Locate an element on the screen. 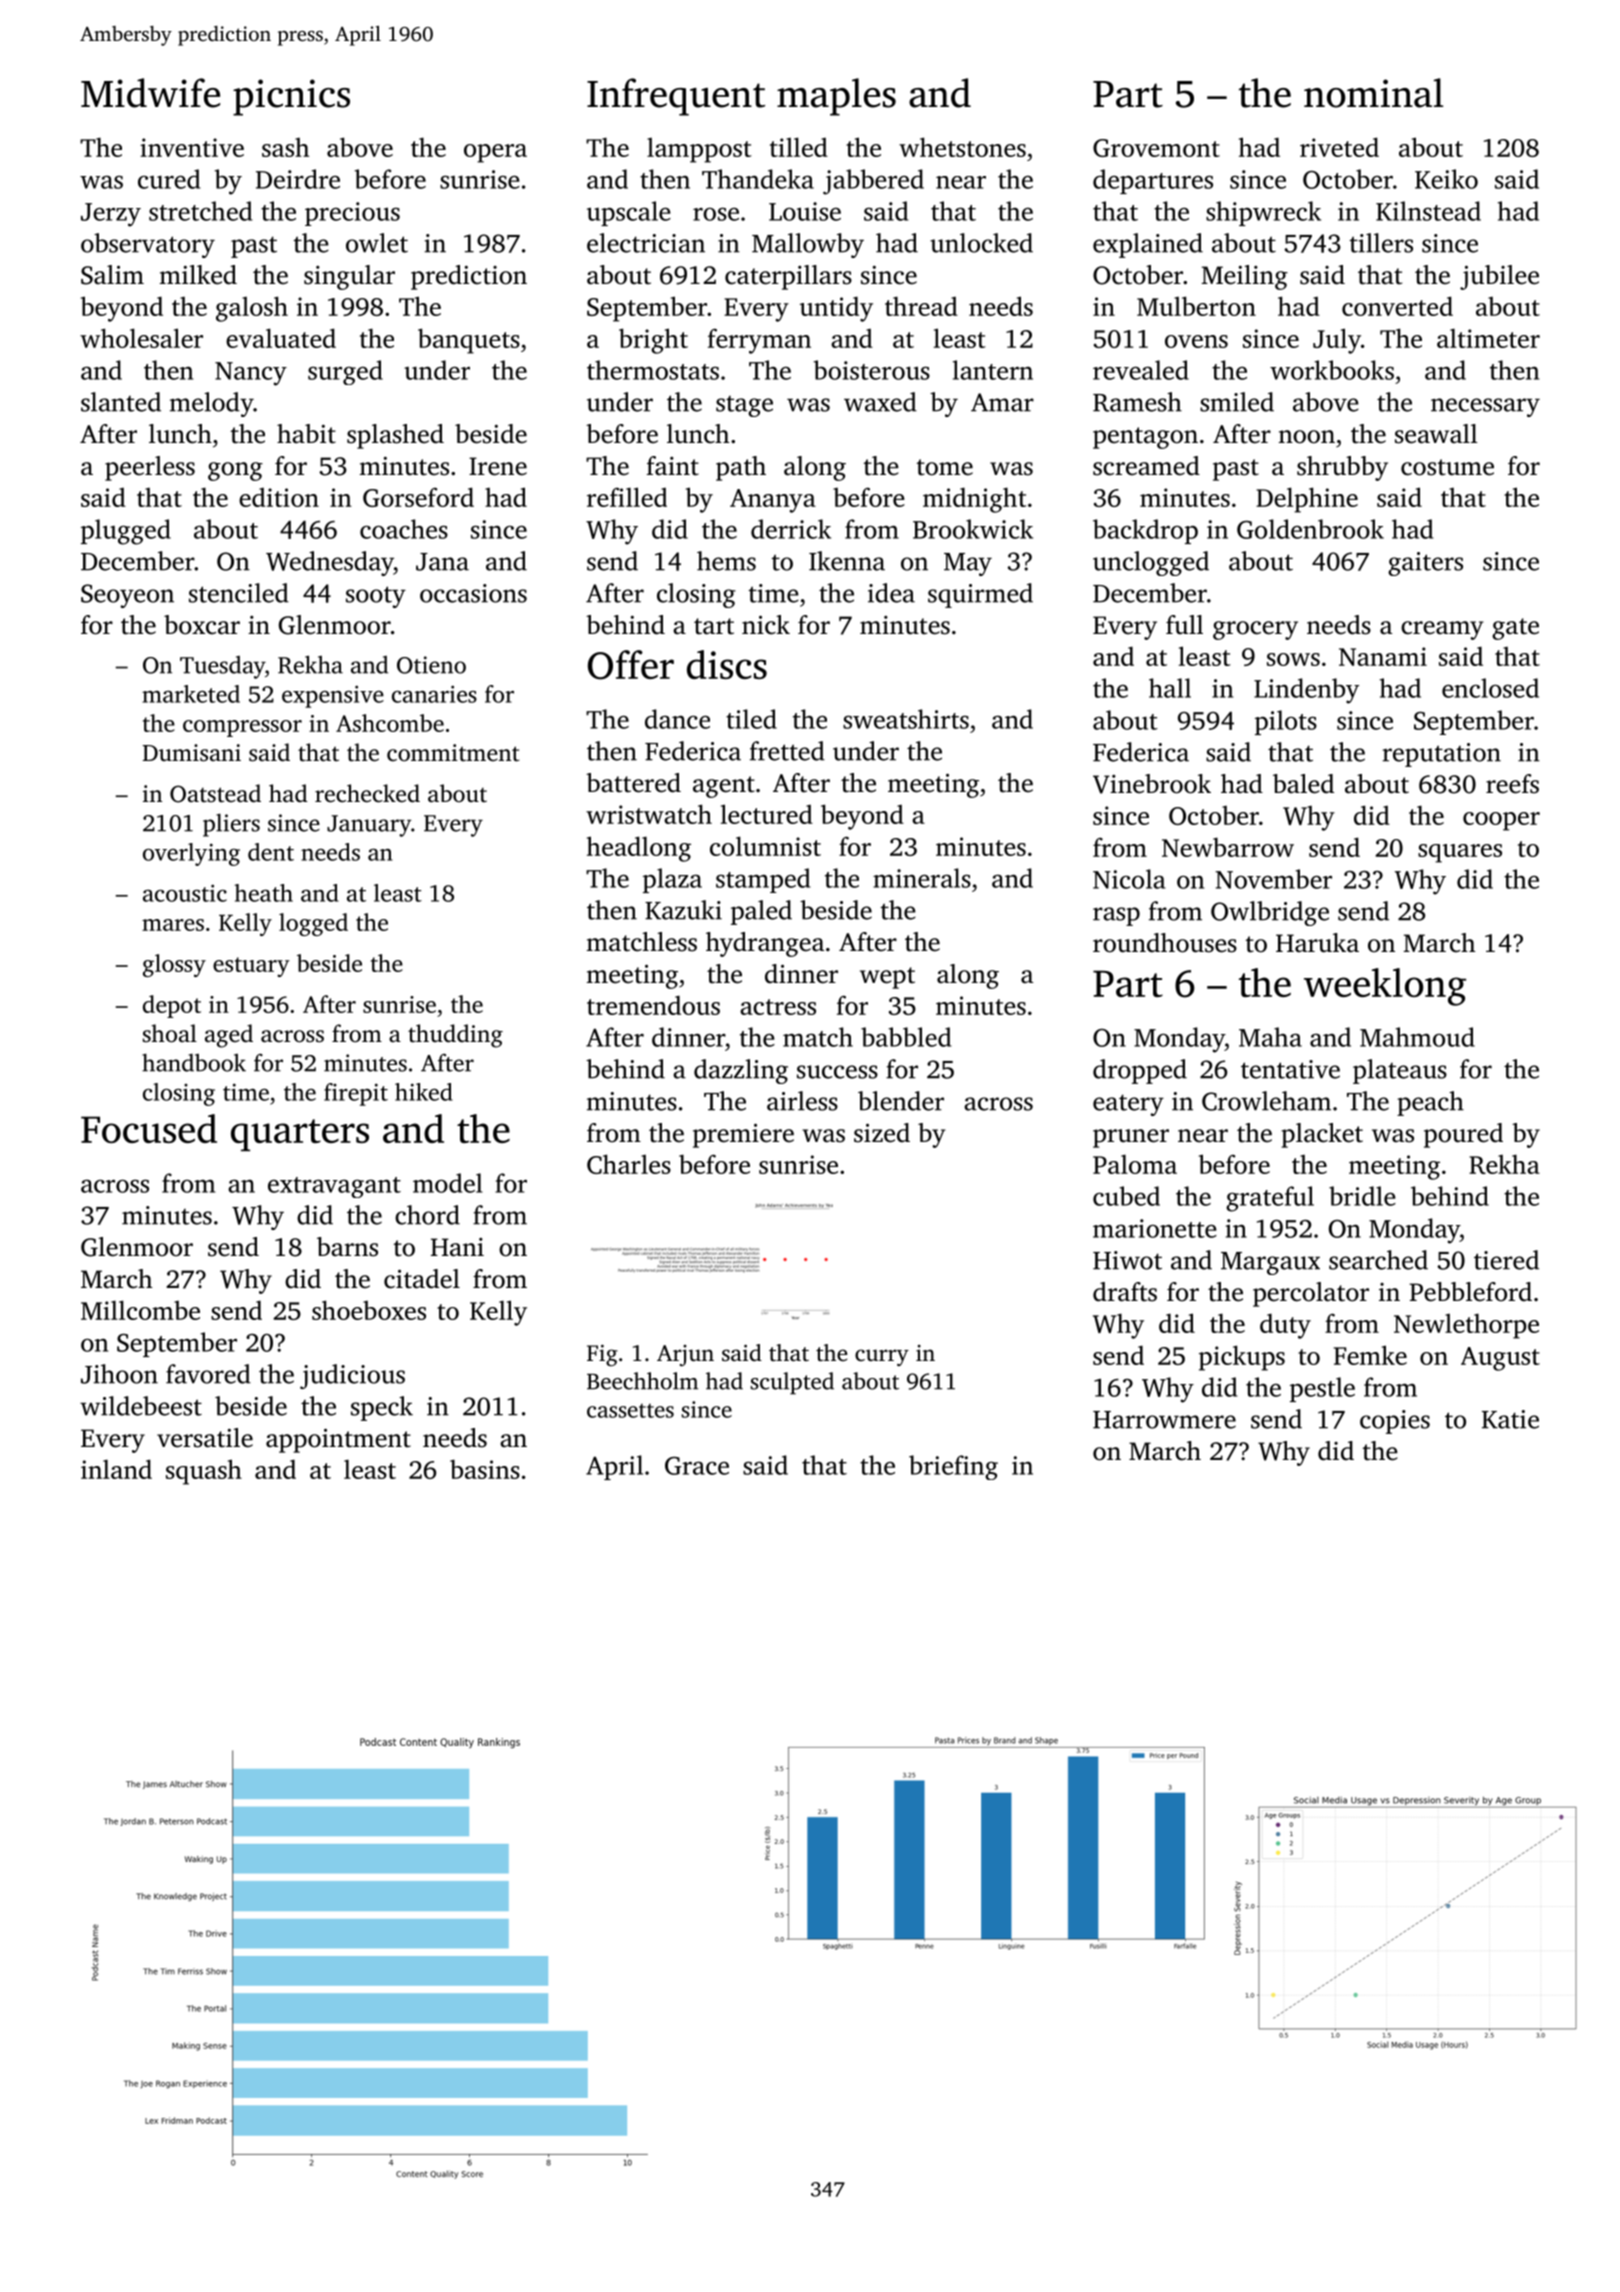 The height and width of the screenshot is (2292, 1620). minerals is located at coordinates (922, 878).
